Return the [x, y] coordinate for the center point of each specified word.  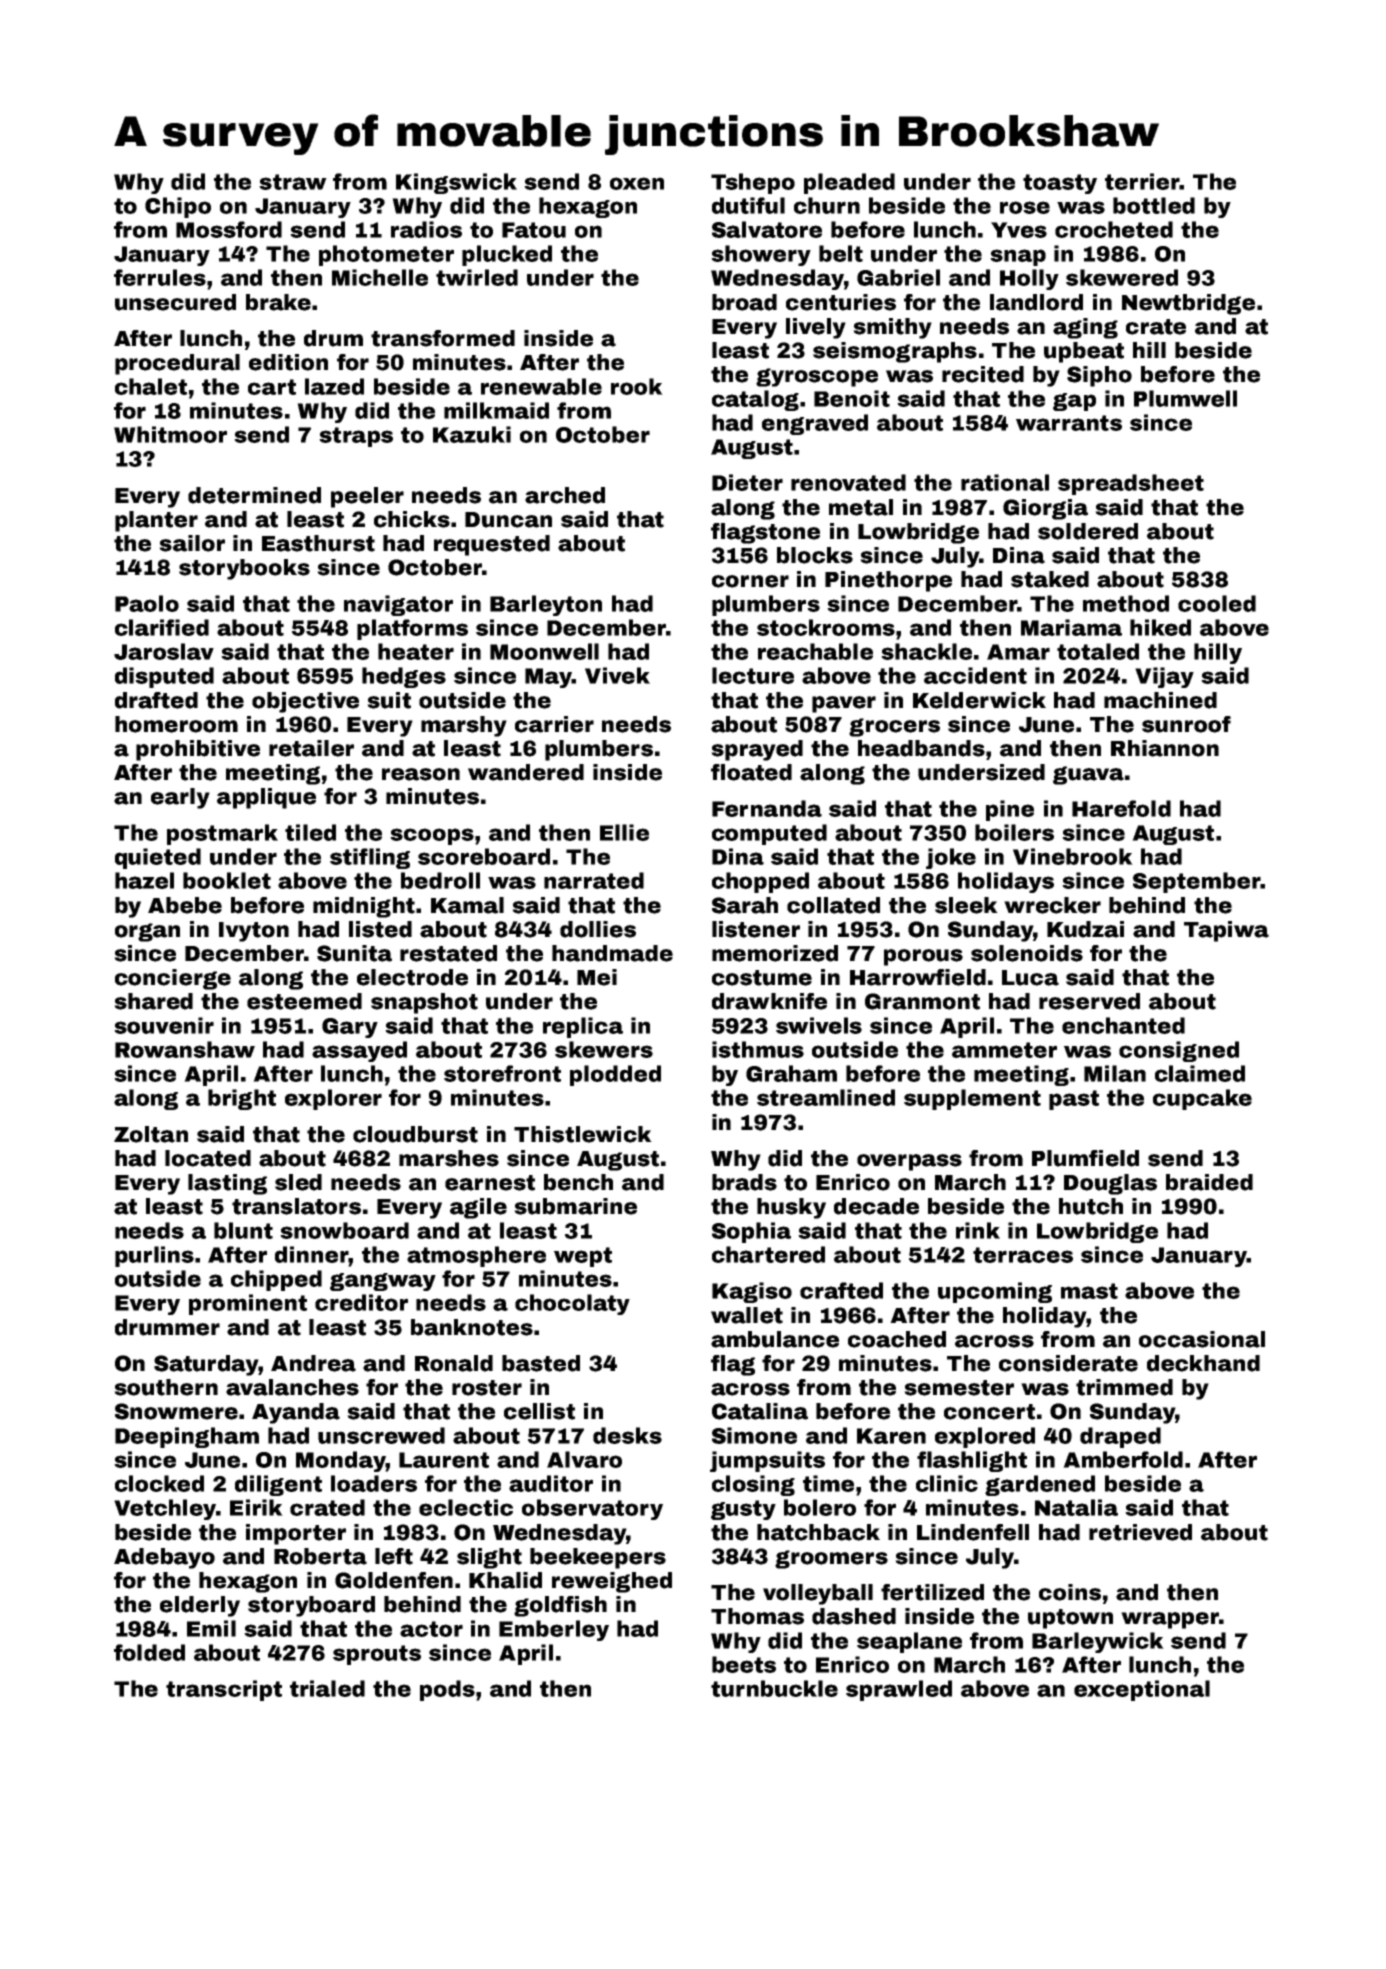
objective [305, 702]
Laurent [444, 1460]
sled [298, 1182]
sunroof [1186, 724]
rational [1005, 482]
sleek [966, 905]
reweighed [612, 1582]
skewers [604, 1049]
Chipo [178, 207]
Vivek [617, 675]
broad [744, 302]
